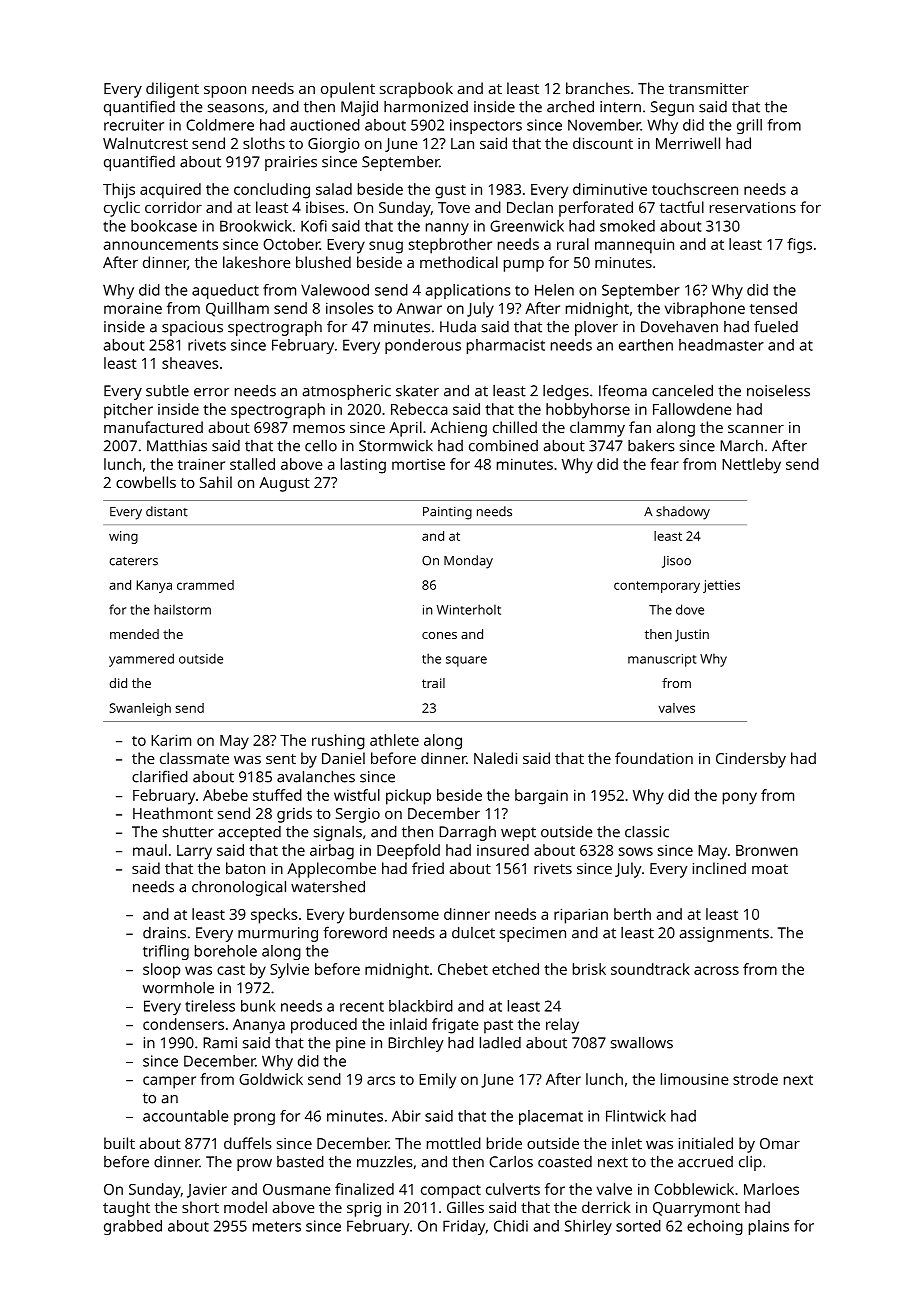 The width and height of the page is (924, 1308). What do you see at coordinates (172, 90) in the page?
I see `diligent` at bounding box center [172, 90].
